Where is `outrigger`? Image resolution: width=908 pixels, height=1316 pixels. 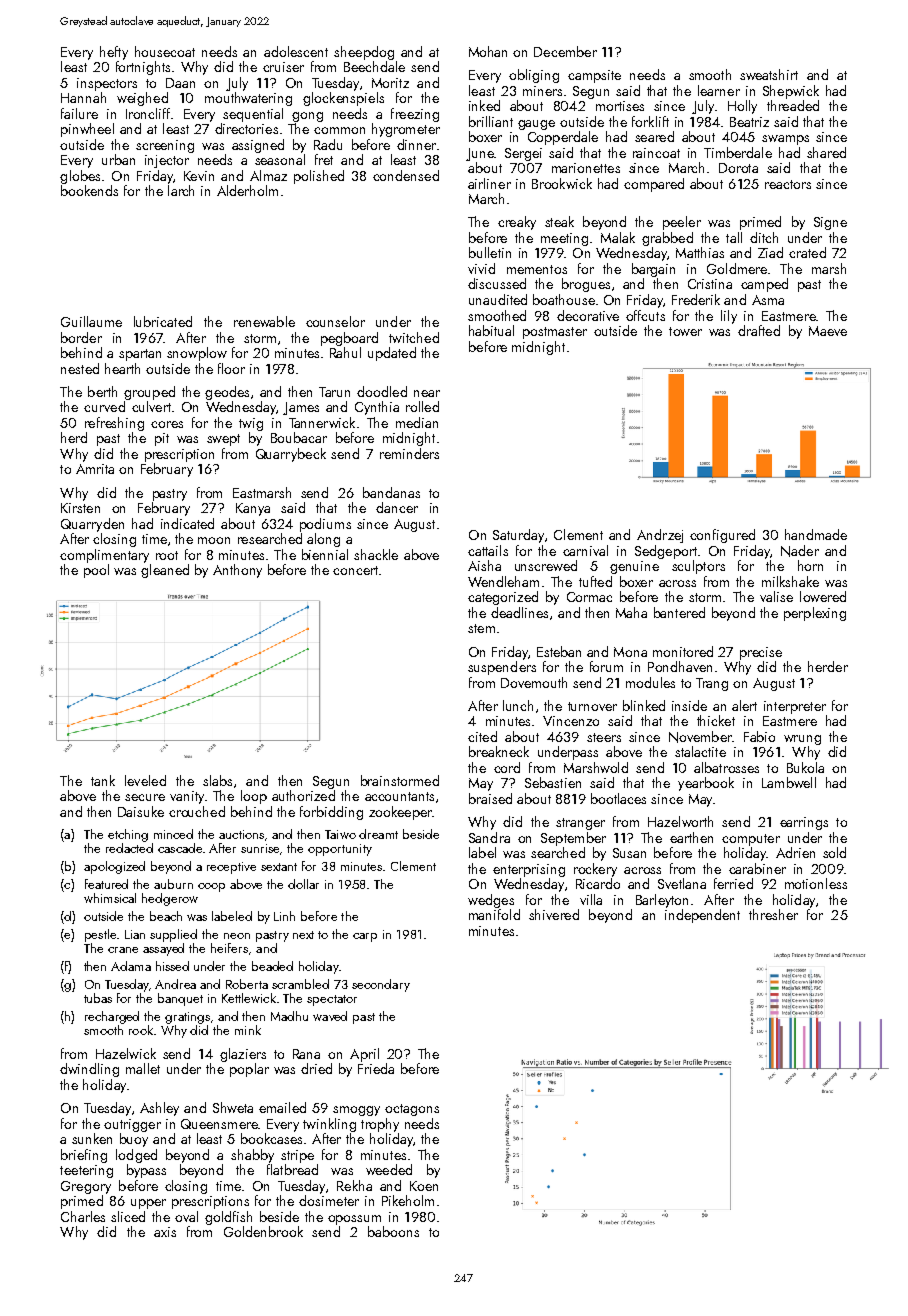
outrigger is located at coordinates (132, 1125).
